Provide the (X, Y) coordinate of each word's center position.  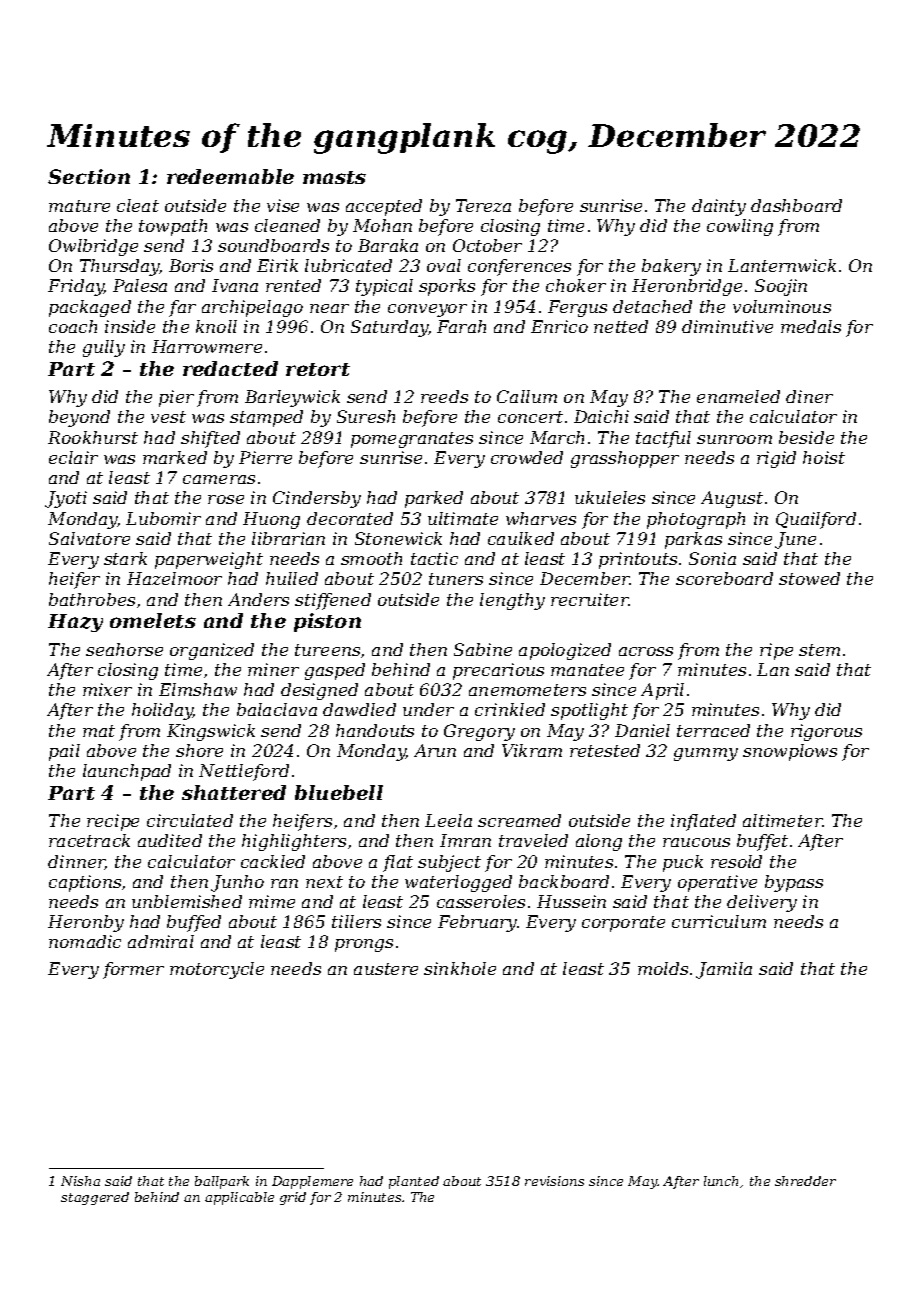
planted (414, 1182)
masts (334, 177)
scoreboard (724, 578)
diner (809, 396)
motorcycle (217, 970)
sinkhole (460, 968)
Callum (527, 396)
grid (293, 1198)
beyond (79, 418)
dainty (719, 207)
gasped (335, 671)
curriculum (719, 921)
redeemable (230, 176)
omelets (153, 620)
